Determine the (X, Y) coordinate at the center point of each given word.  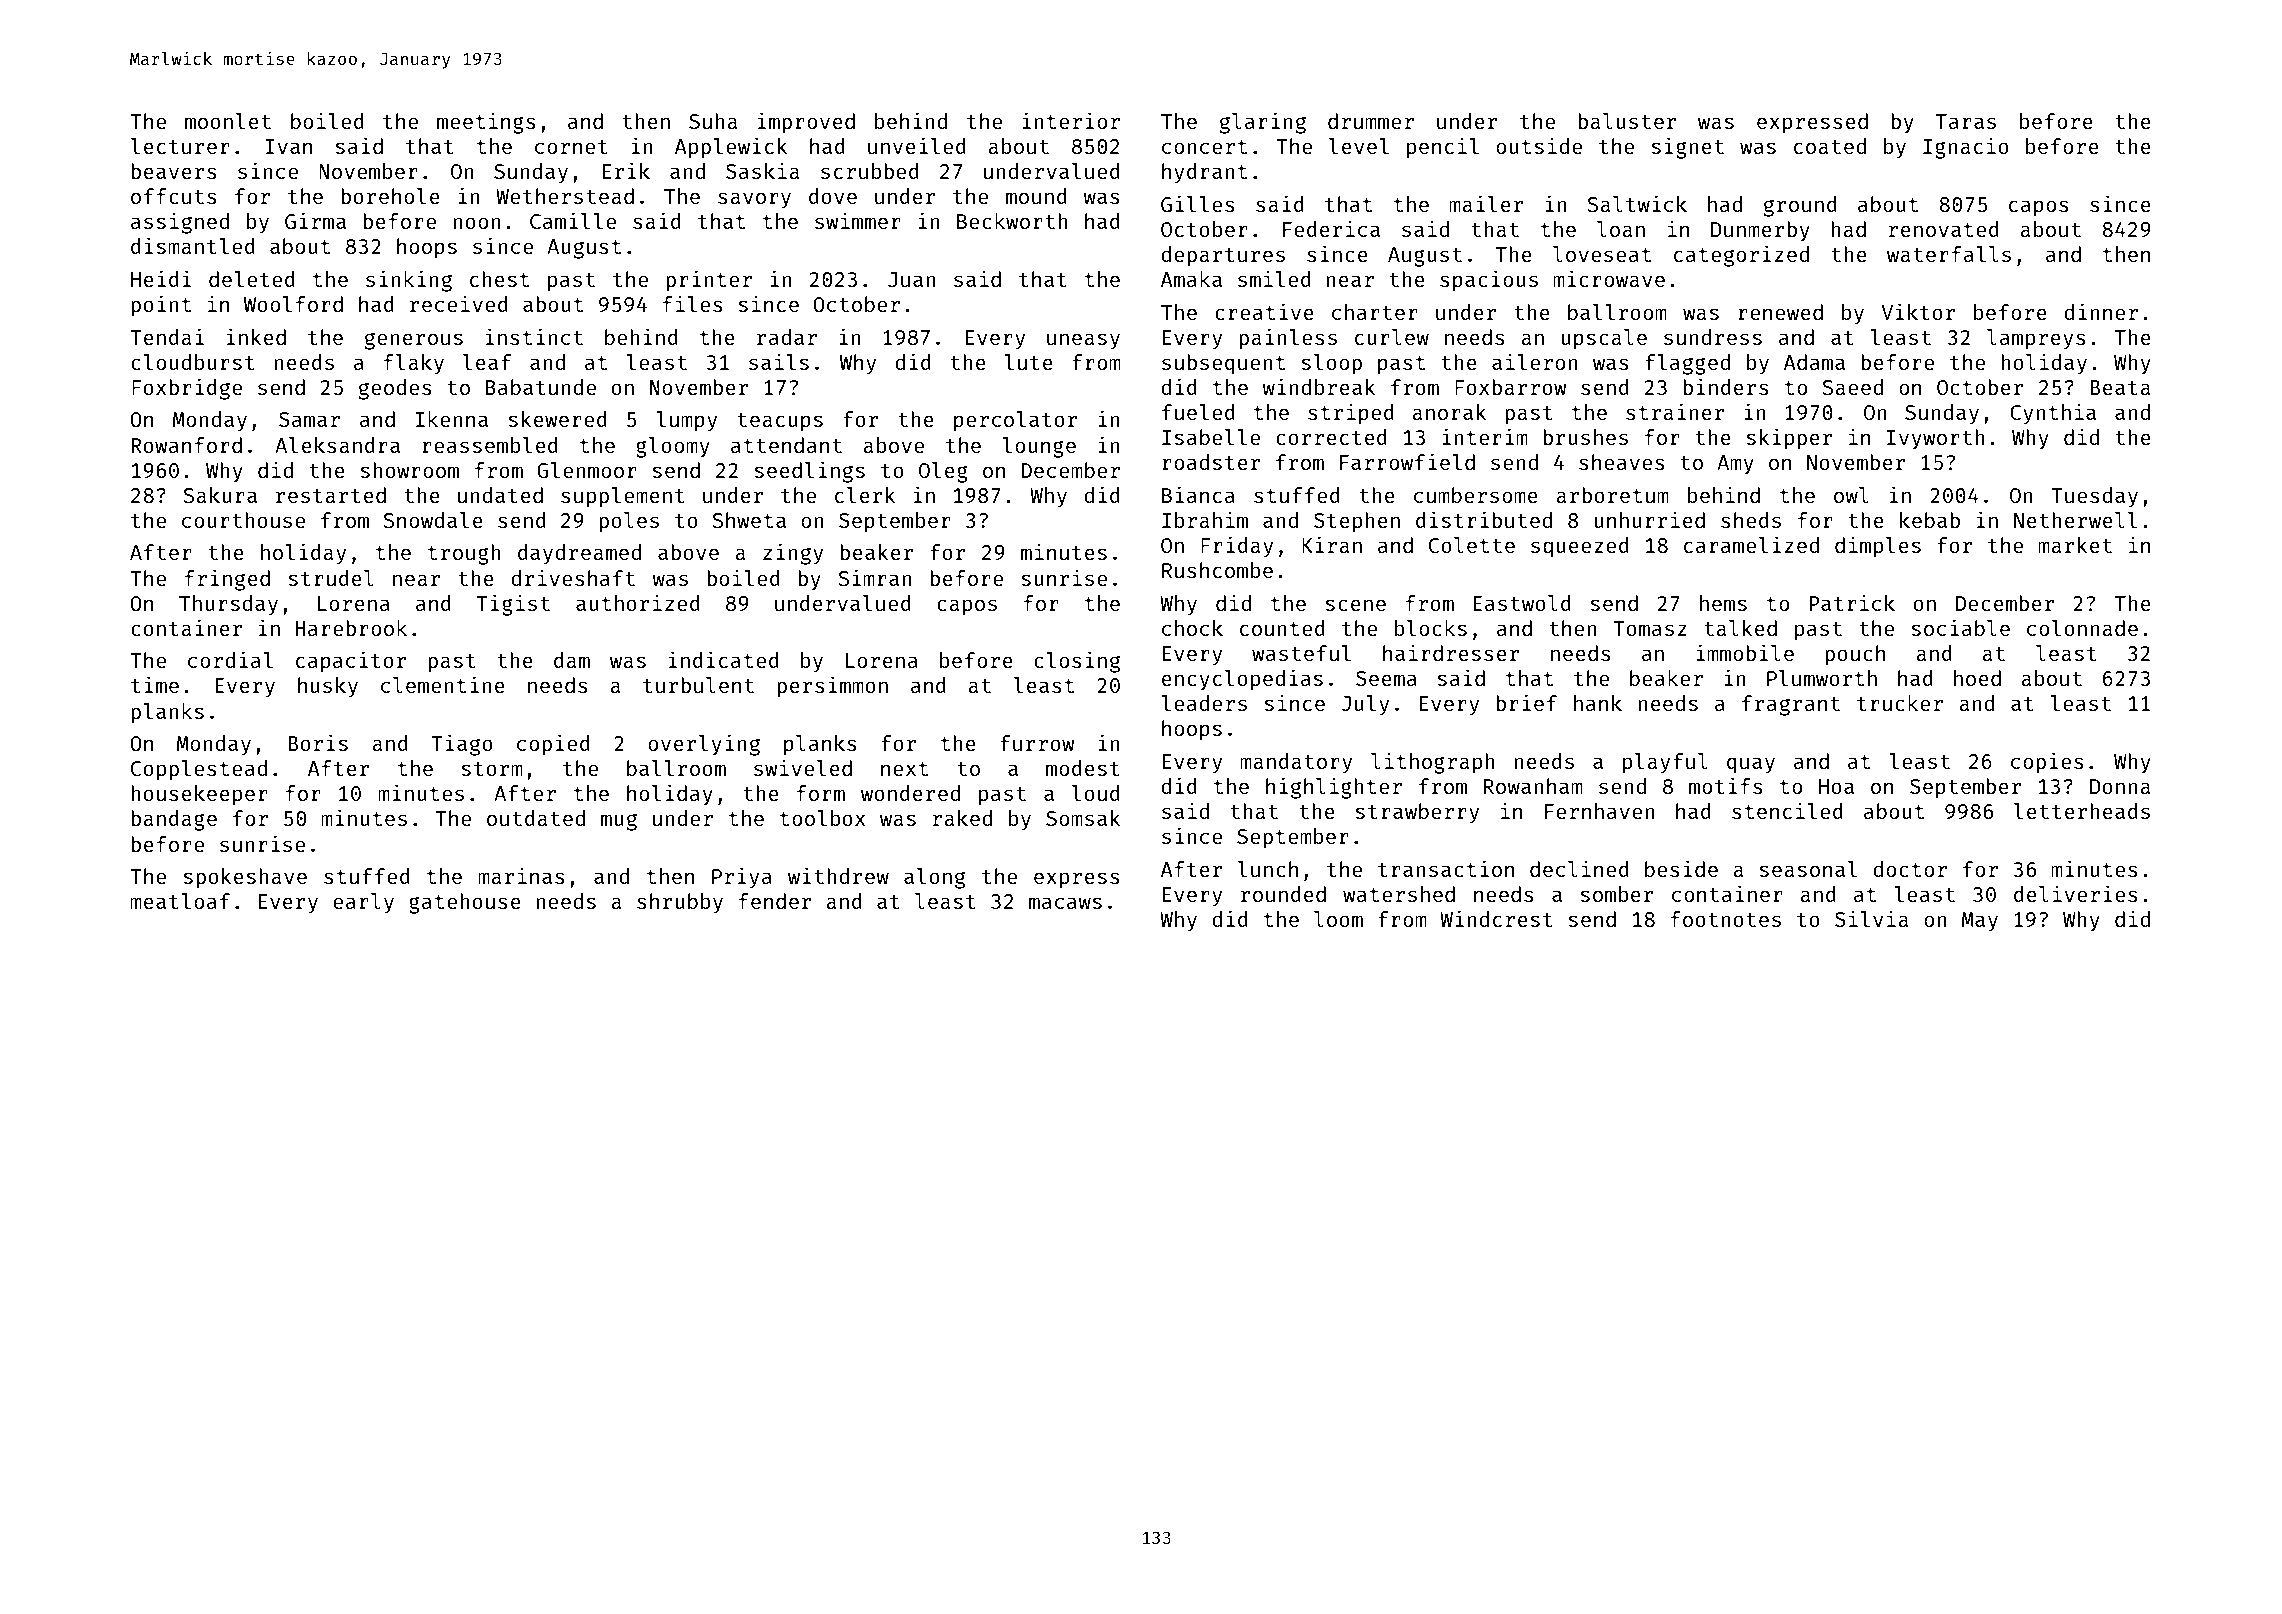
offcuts (174, 196)
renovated (1944, 229)
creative (1264, 311)
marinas (521, 875)
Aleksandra (337, 445)
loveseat (1602, 254)
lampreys (2036, 339)
